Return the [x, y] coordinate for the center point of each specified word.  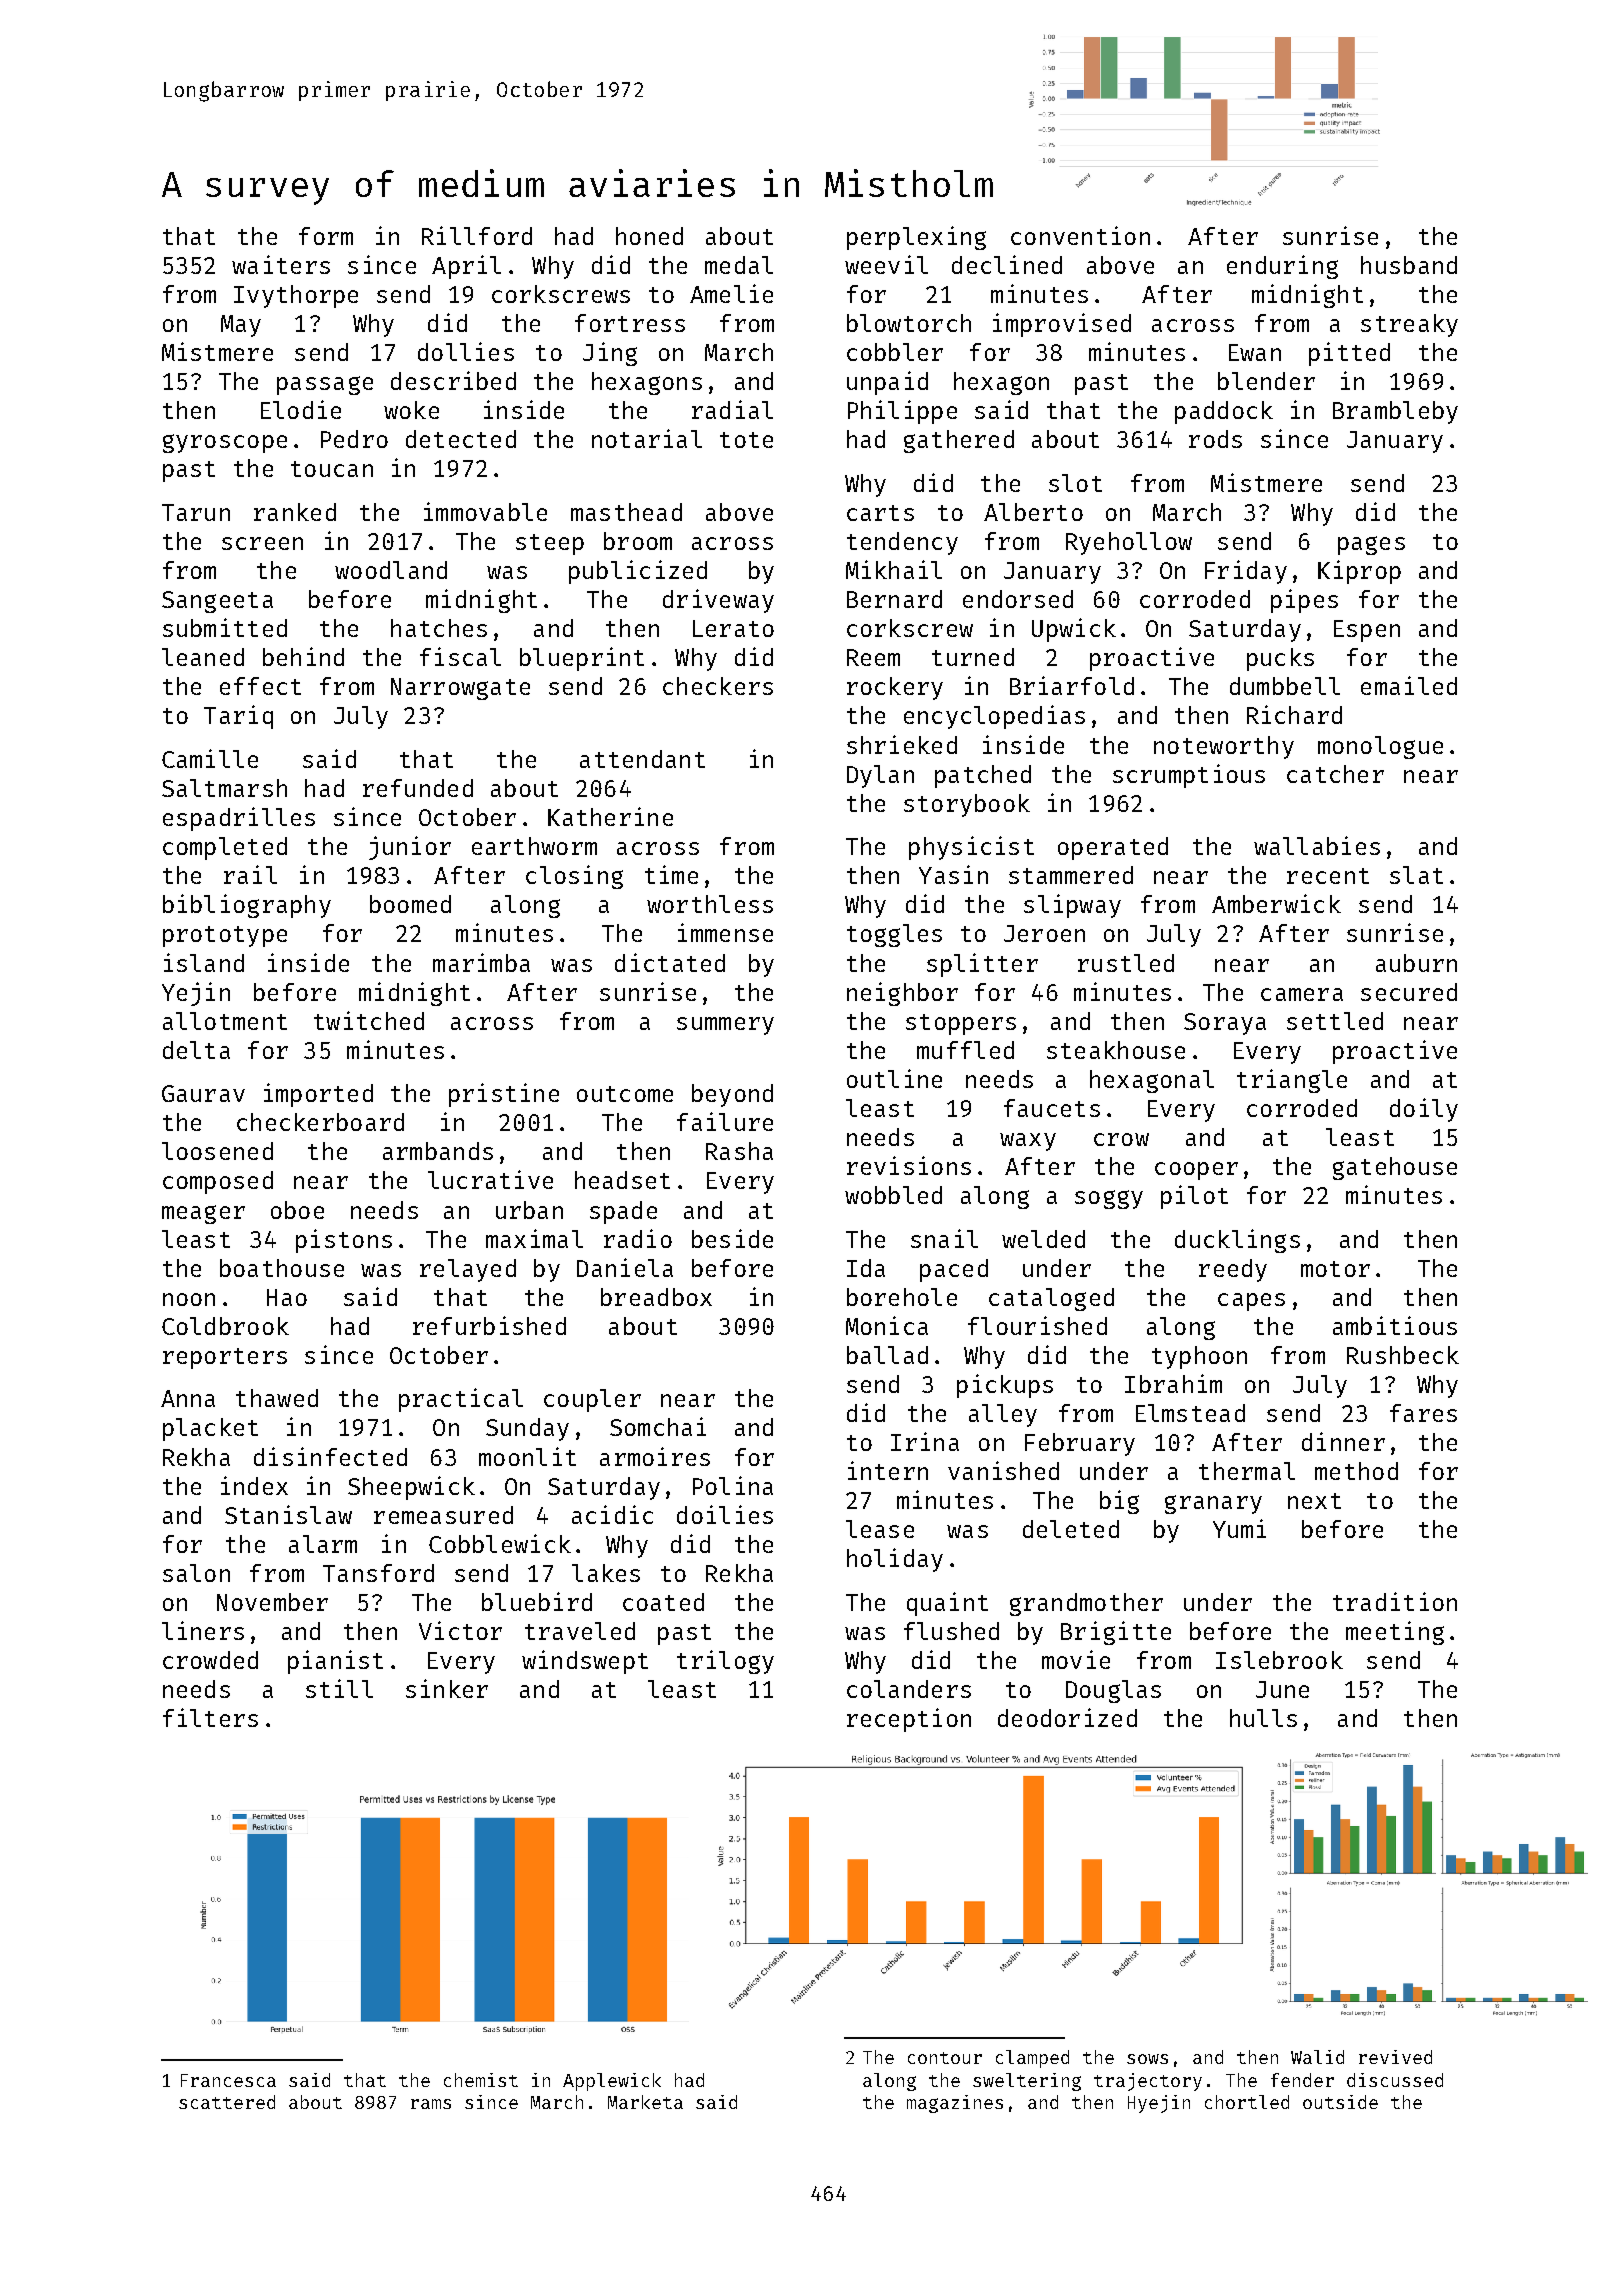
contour [945, 2058]
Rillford [477, 235]
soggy [1109, 1199]
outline [894, 1078]
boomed [410, 904]
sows [1147, 2059]
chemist [481, 2080]
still [339, 1688]
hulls [1263, 1718]
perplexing [916, 238]
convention [1080, 235]
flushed [951, 1631]
